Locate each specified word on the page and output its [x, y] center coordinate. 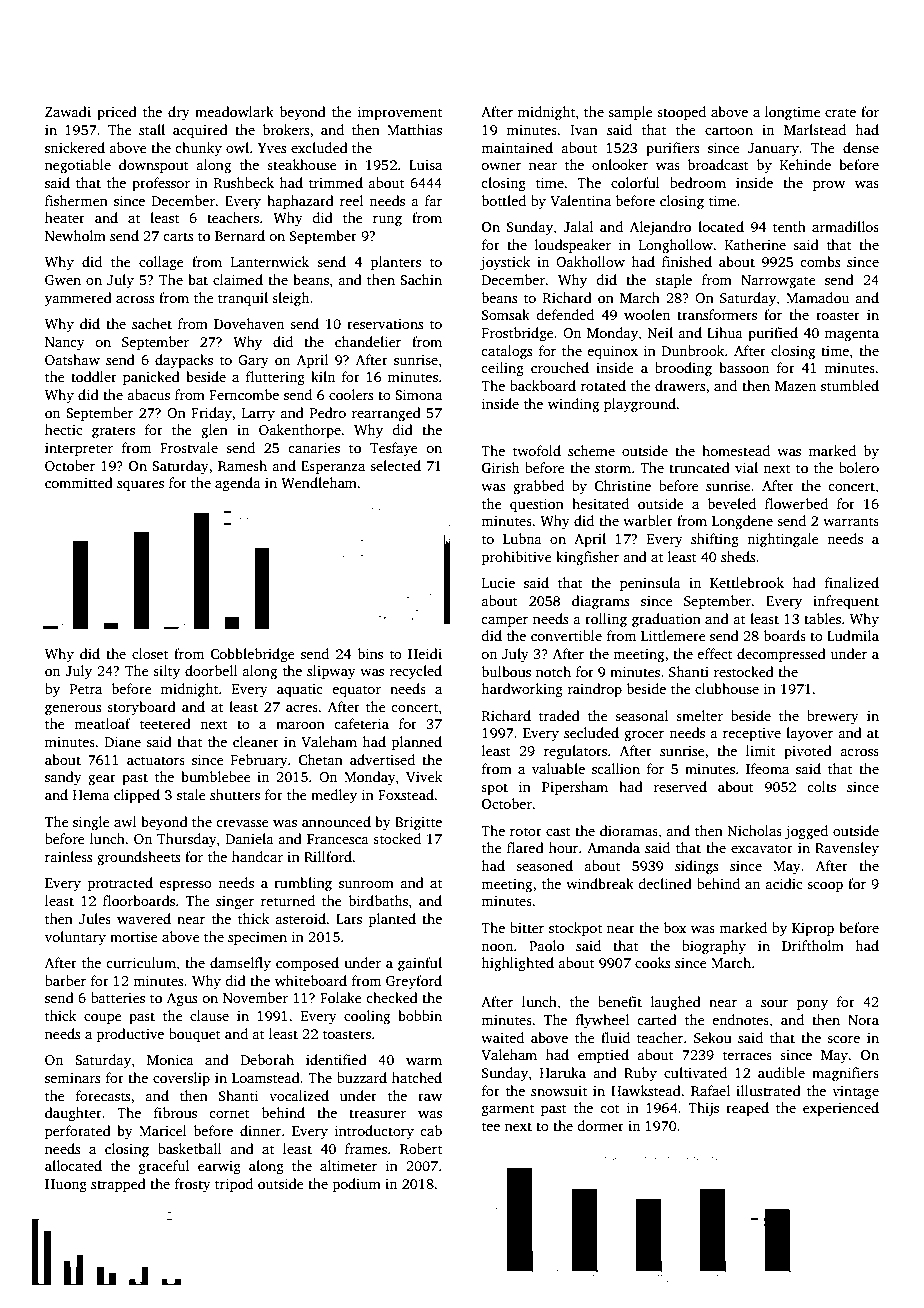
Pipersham [575, 788]
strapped [118, 1185]
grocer [644, 736]
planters [396, 263]
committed [79, 482]
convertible [566, 635]
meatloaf [102, 723]
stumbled [850, 385]
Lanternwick [270, 261]
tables [822, 618]
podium [357, 1185]
